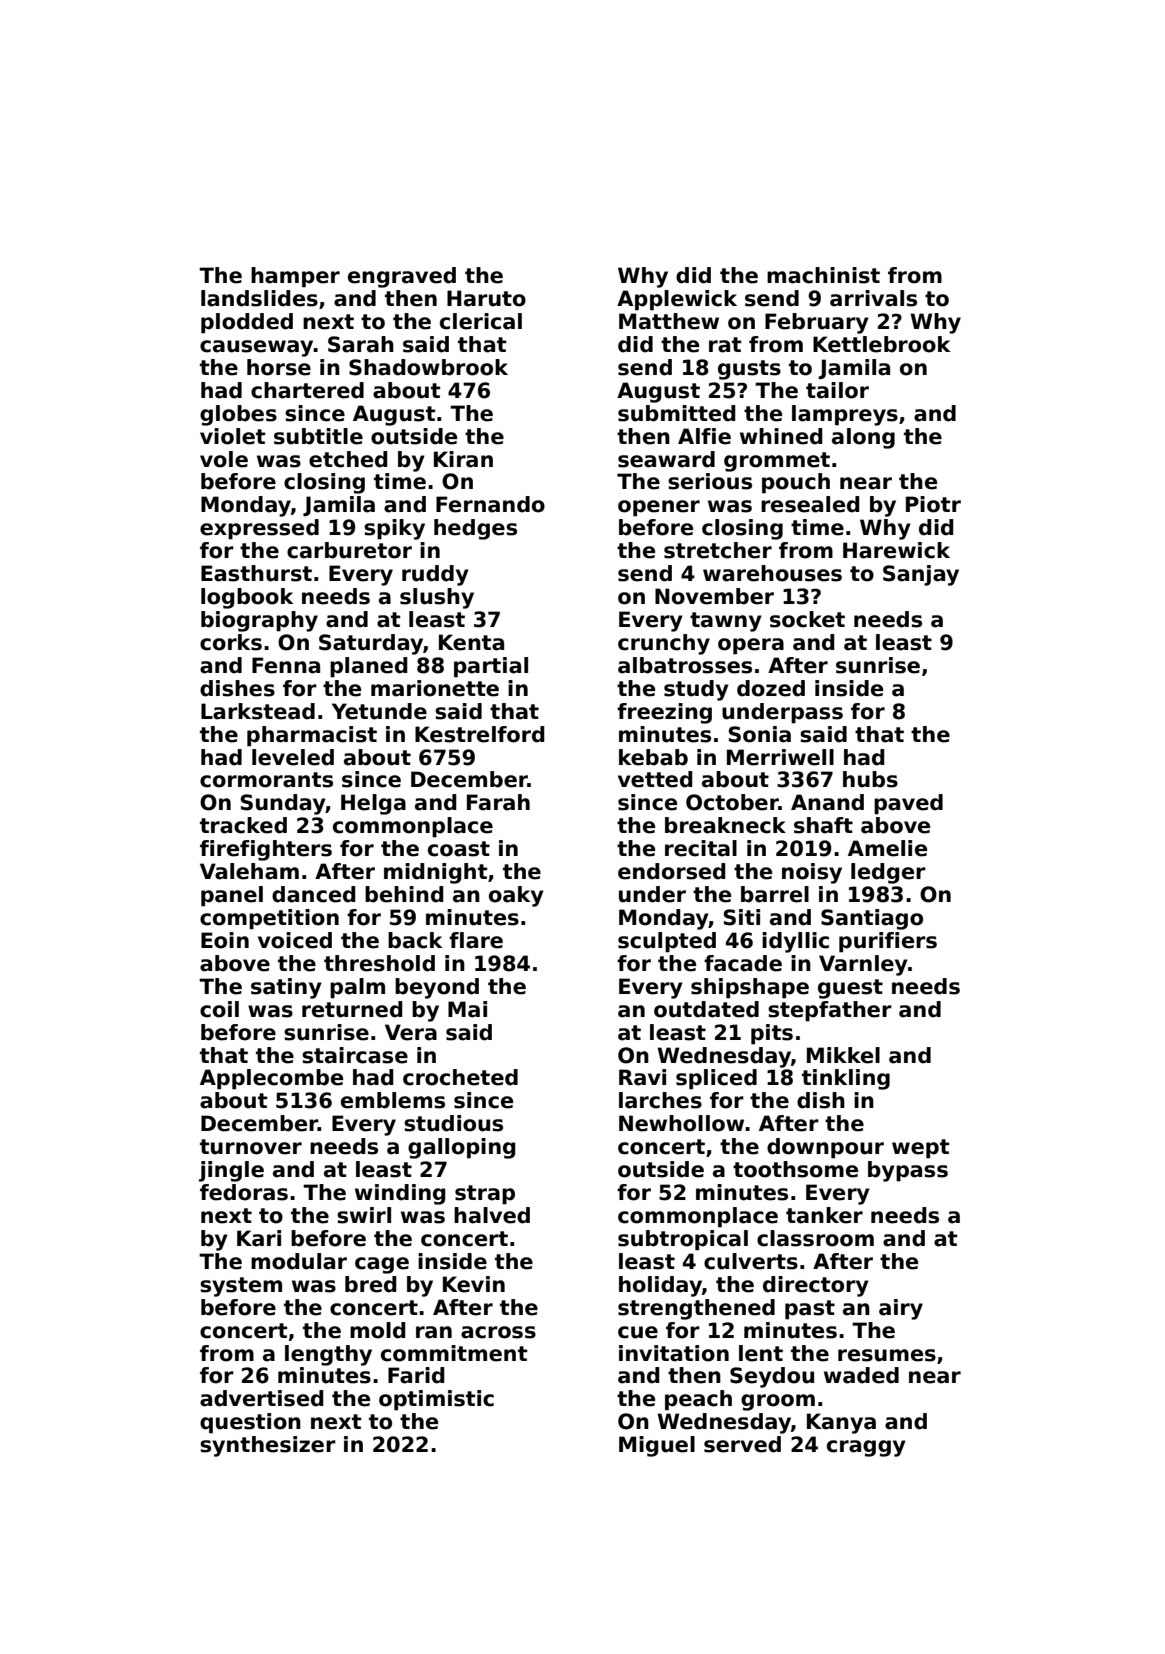 The image size is (1165, 1654). Describe the element at coordinates (888, 942) in the page. I see `purifiers` at that location.
